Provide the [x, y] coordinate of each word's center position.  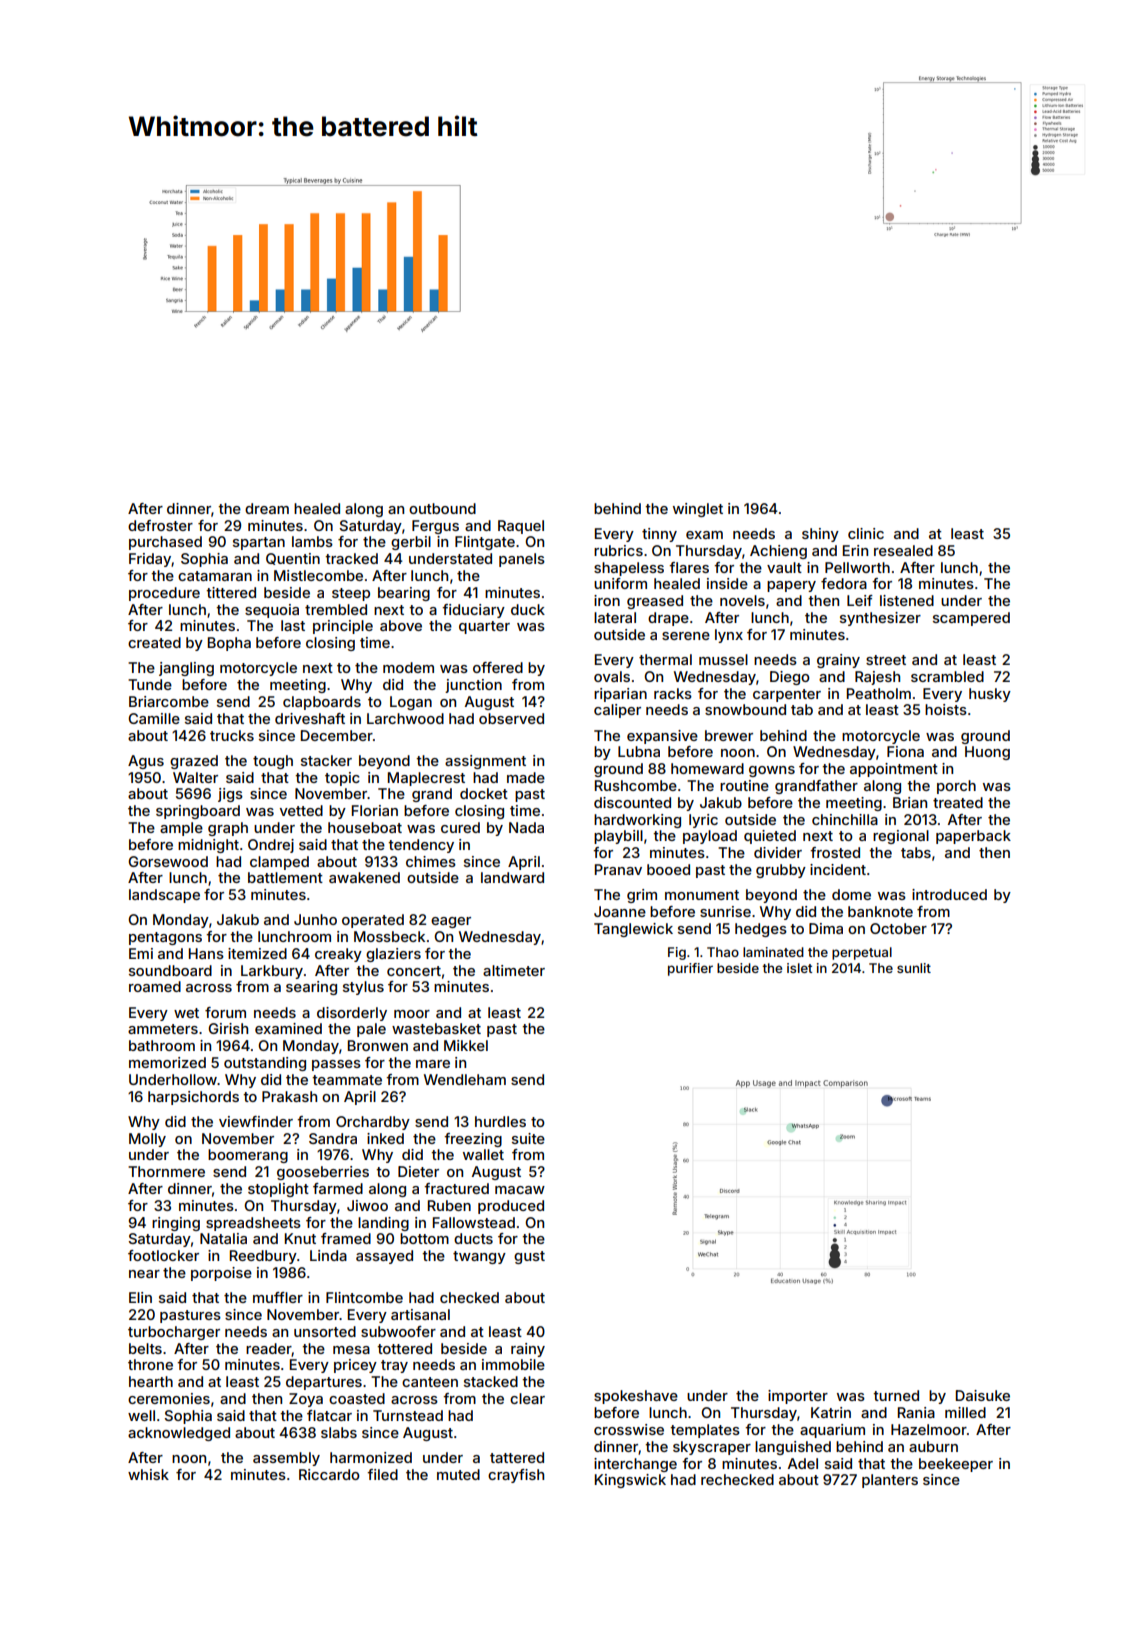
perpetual [862, 953]
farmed [338, 1188]
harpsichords [193, 1098]
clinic [866, 533]
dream [267, 508]
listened [907, 600]
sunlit [914, 968]
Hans [206, 953]
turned [896, 1395]
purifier [690, 969]
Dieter [418, 1171]
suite [528, 1138]
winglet [698, 510]
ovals [612, 676]
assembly [286, 1459]
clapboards [322, 703]
